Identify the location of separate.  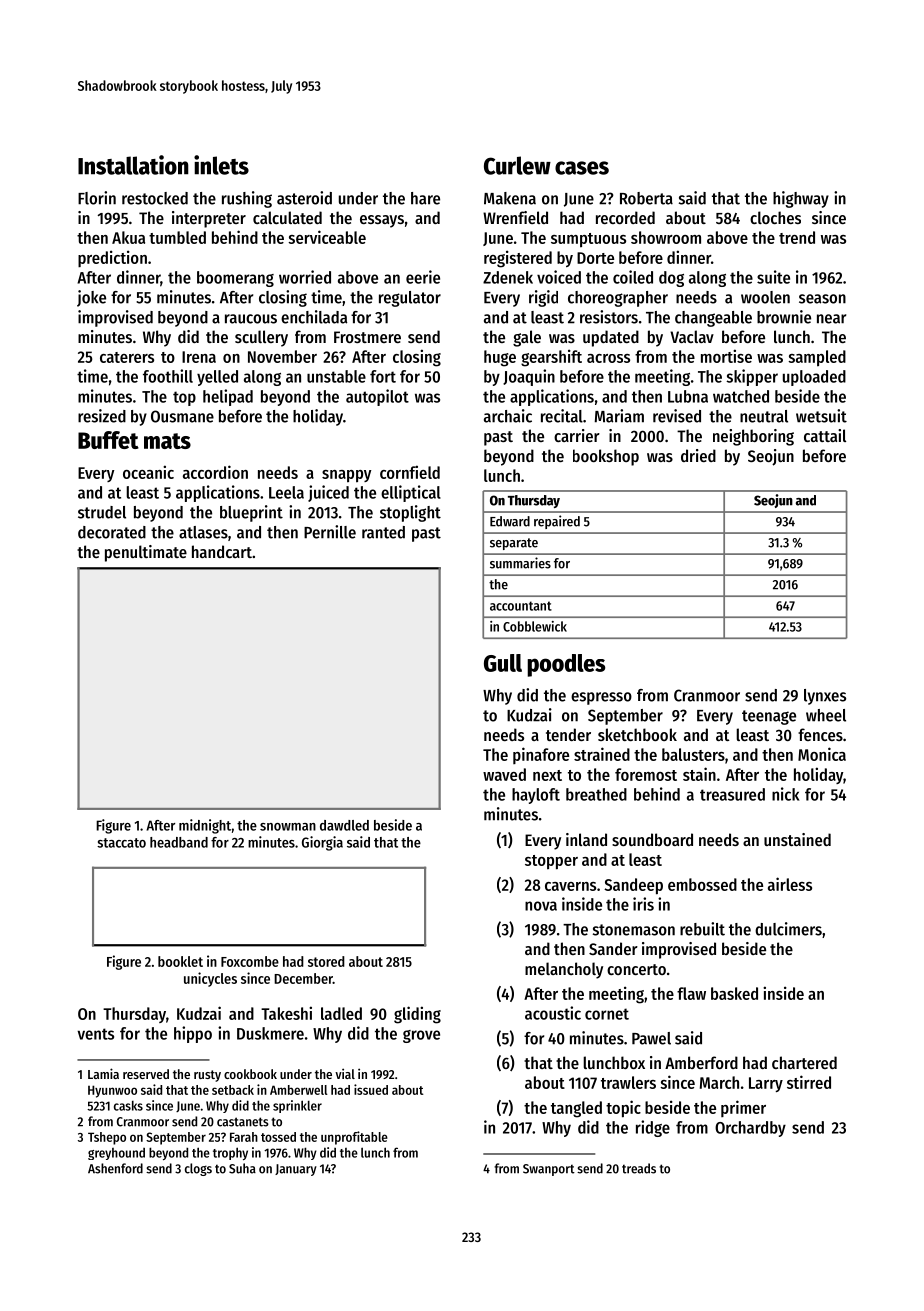
(514, 544).
